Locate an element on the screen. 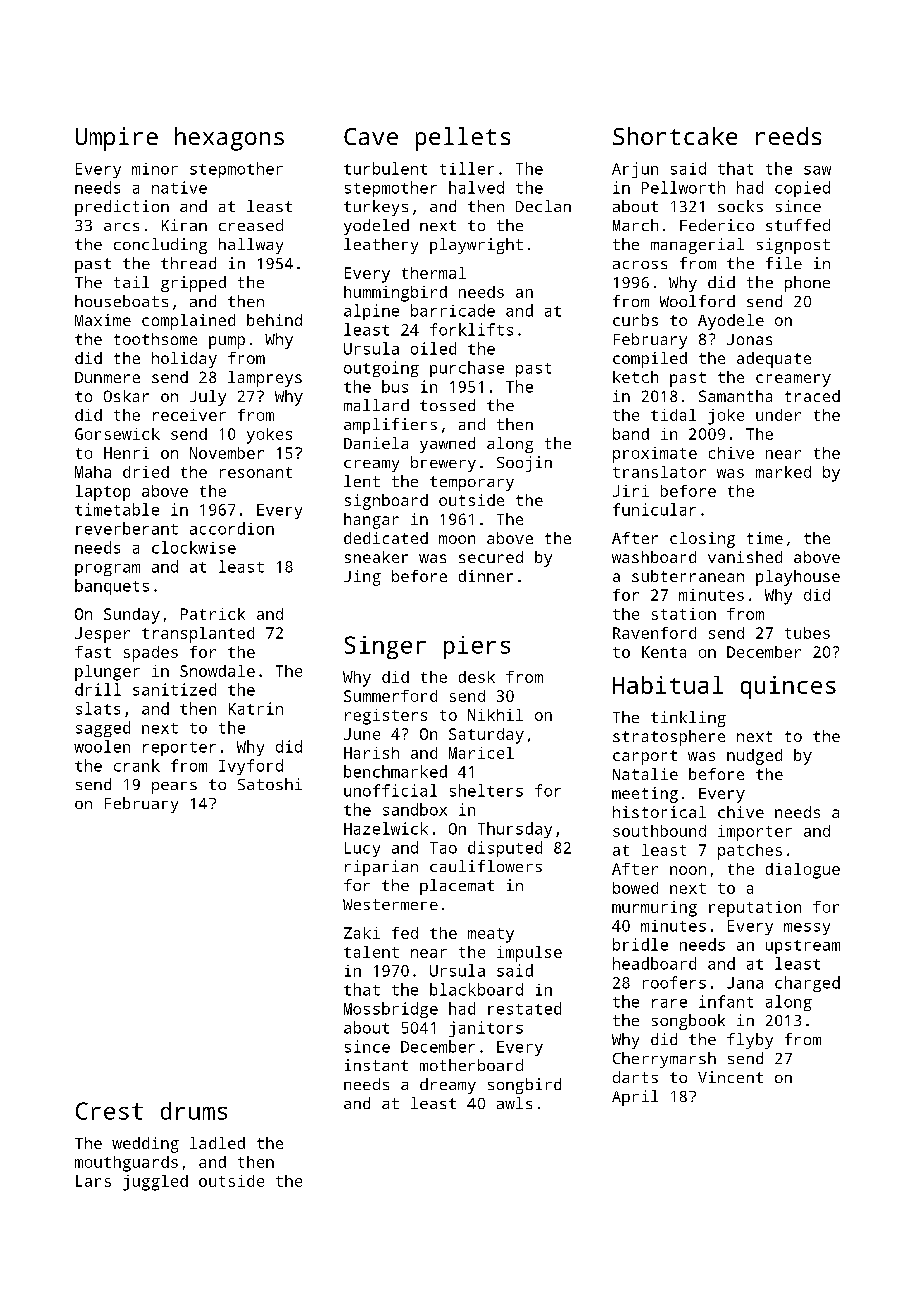 The image size is (924, 1308). Soojin is located at coordinates (524, 464).
